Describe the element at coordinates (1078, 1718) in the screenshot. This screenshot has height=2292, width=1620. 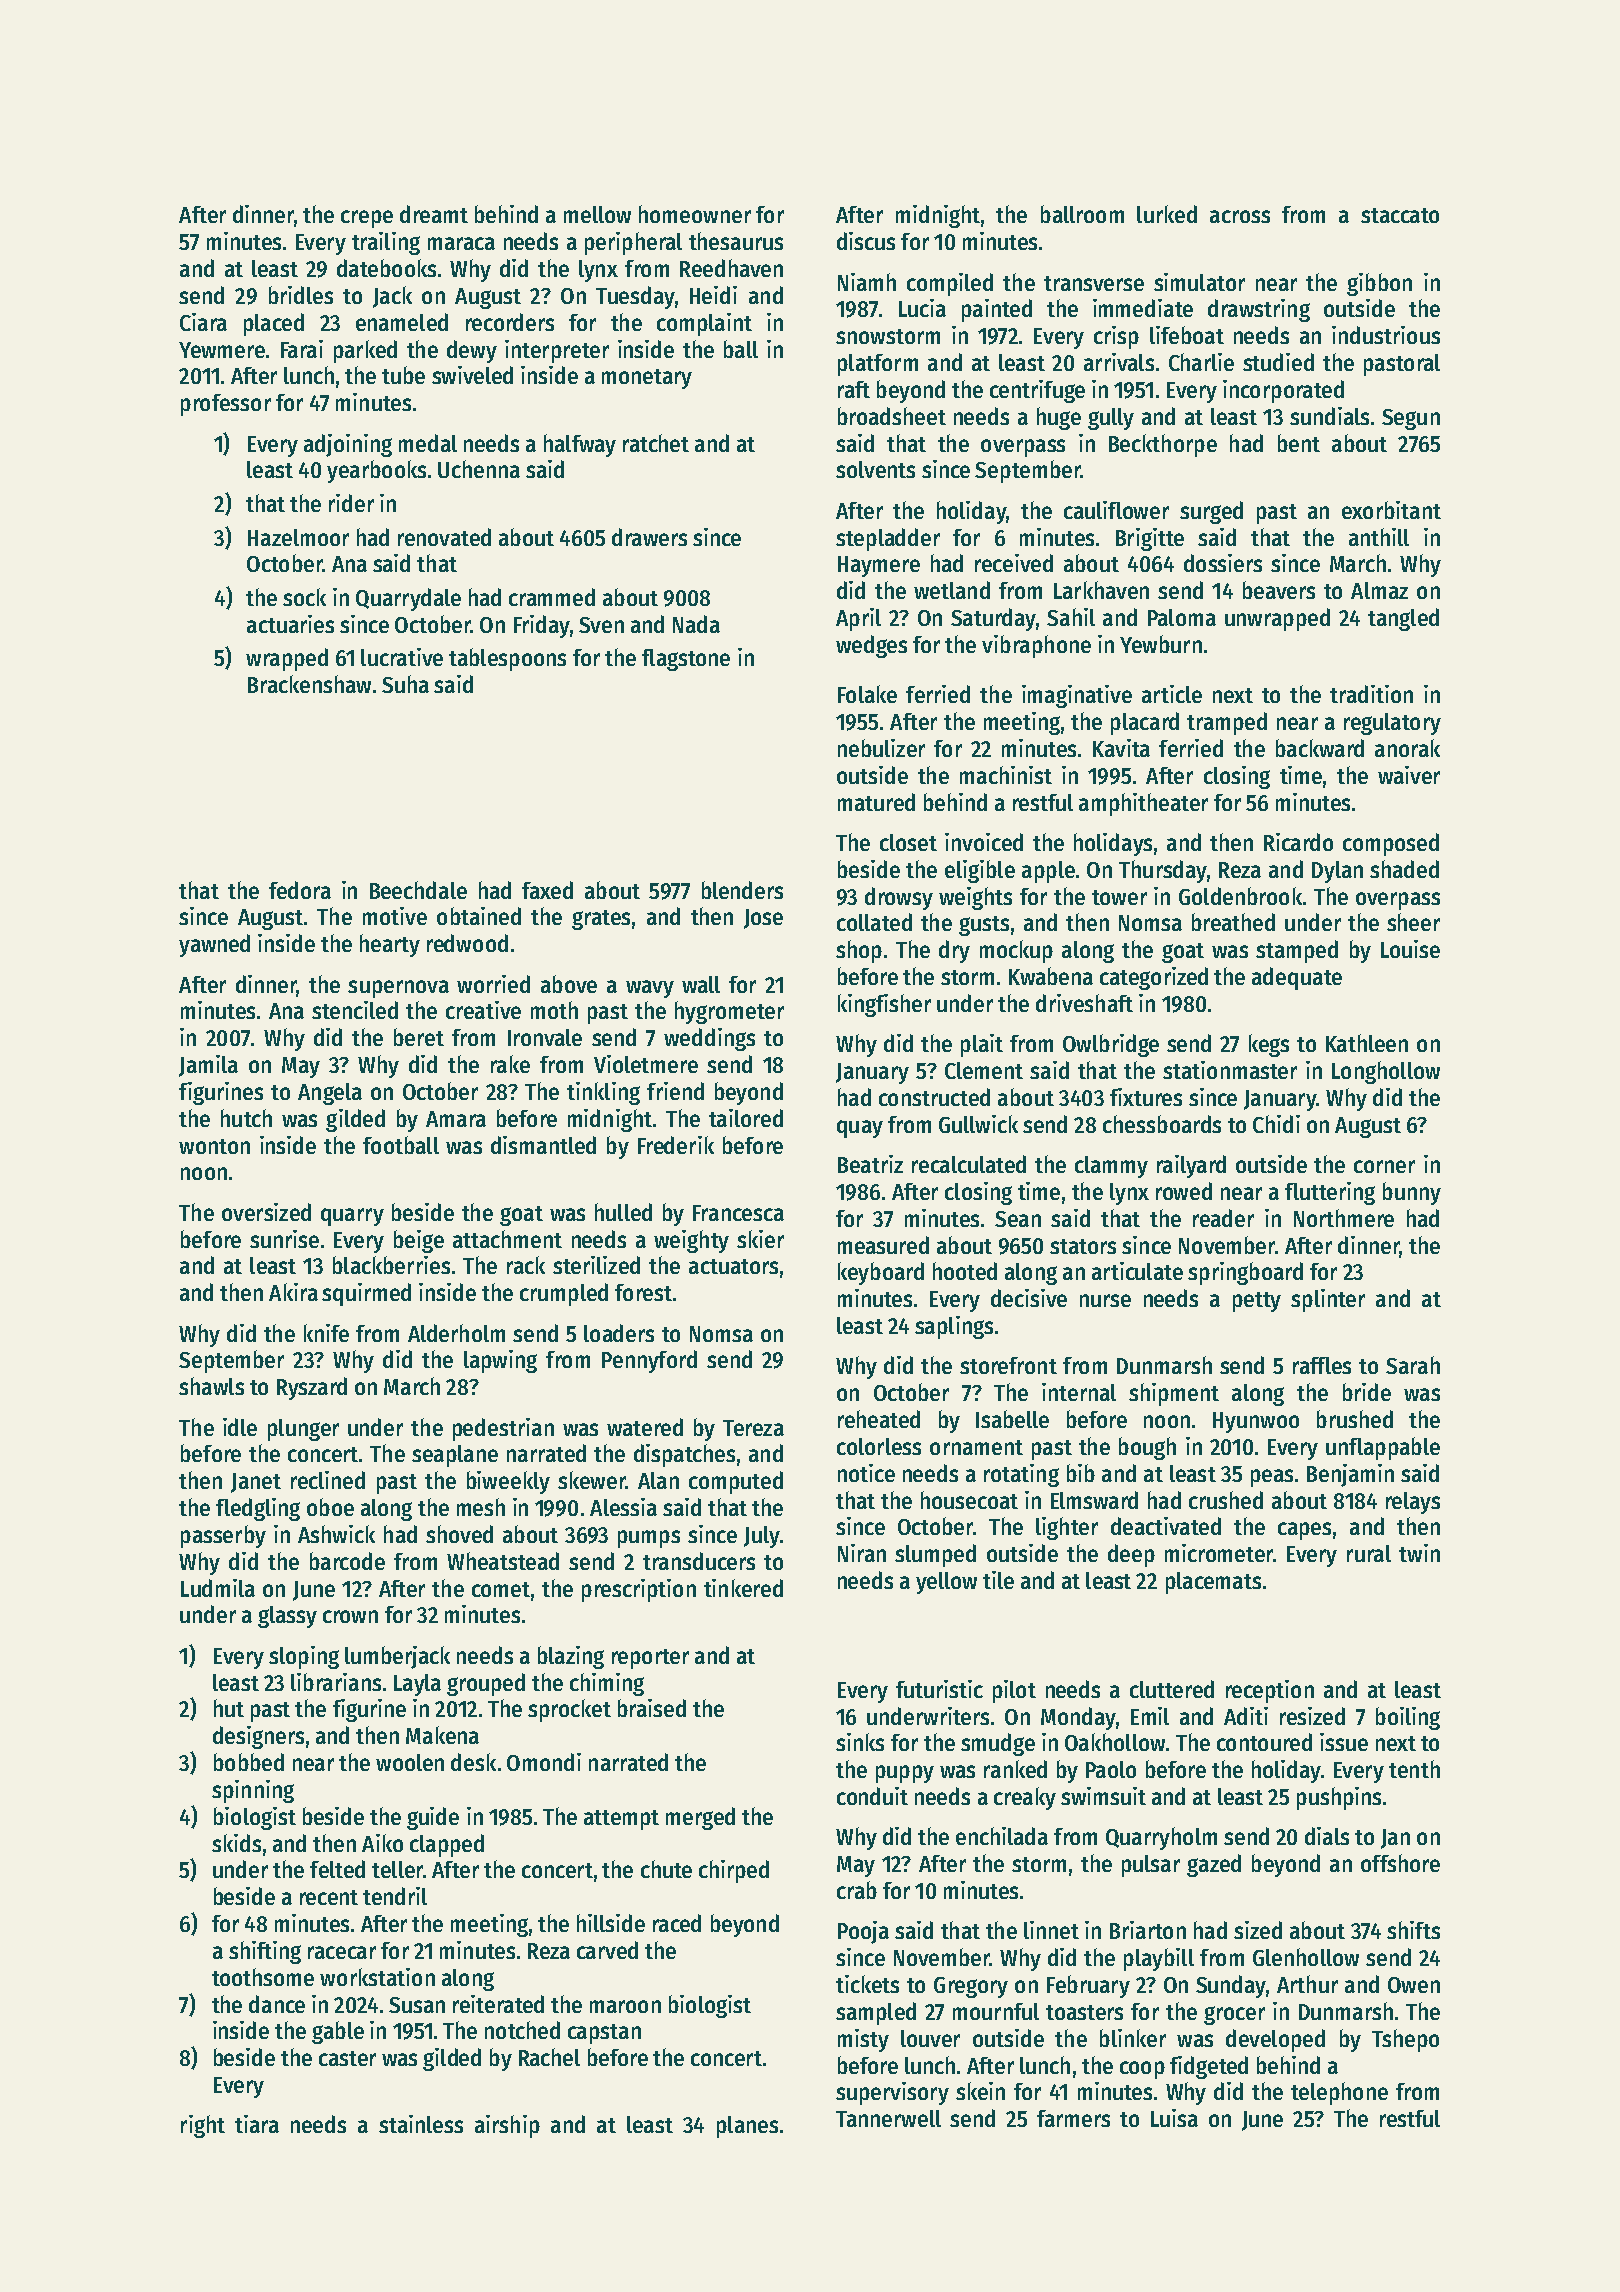
I see `Monday` at that location.
